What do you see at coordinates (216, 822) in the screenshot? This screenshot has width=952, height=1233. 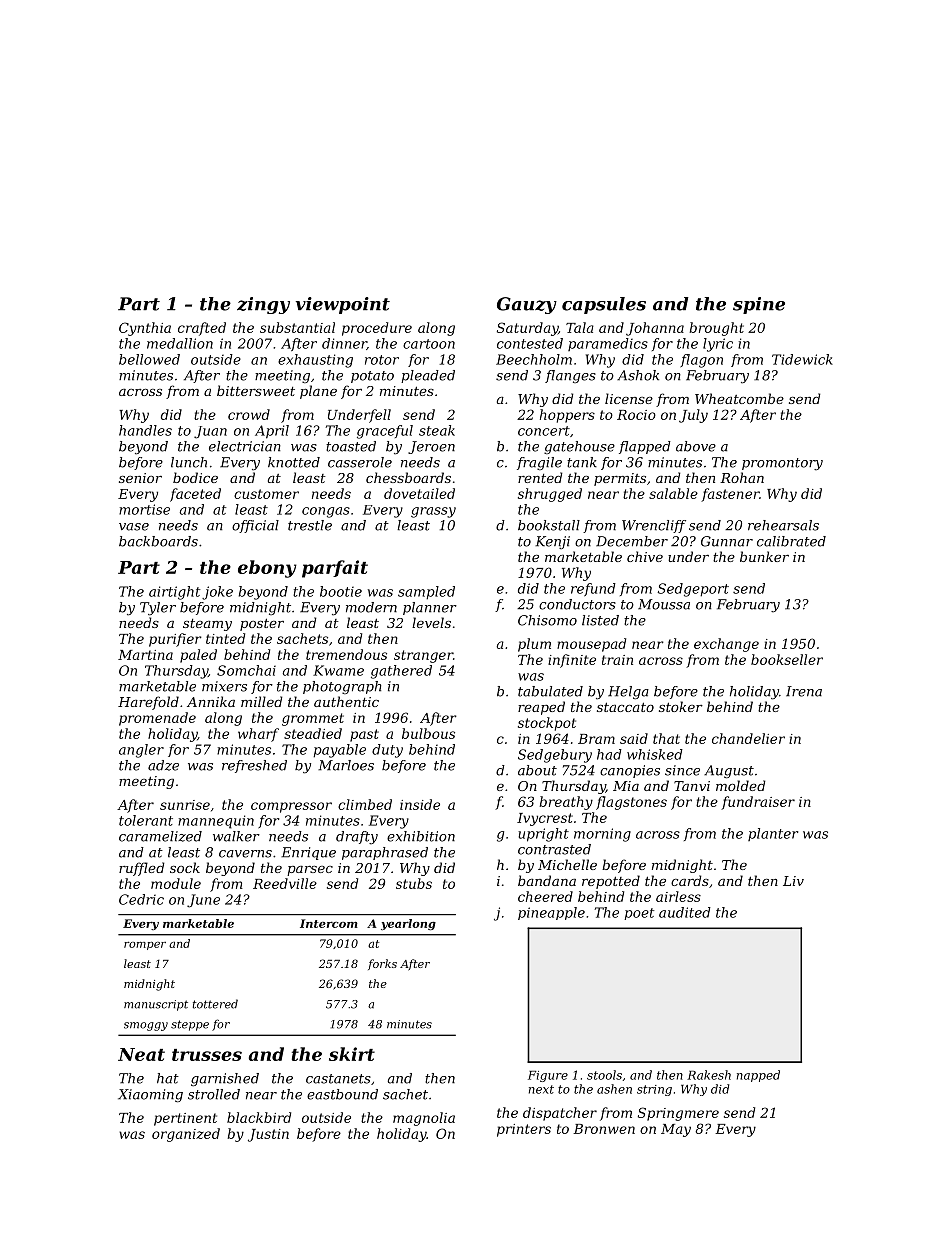 I see `mannequin` at bounding box center [216, 822].
